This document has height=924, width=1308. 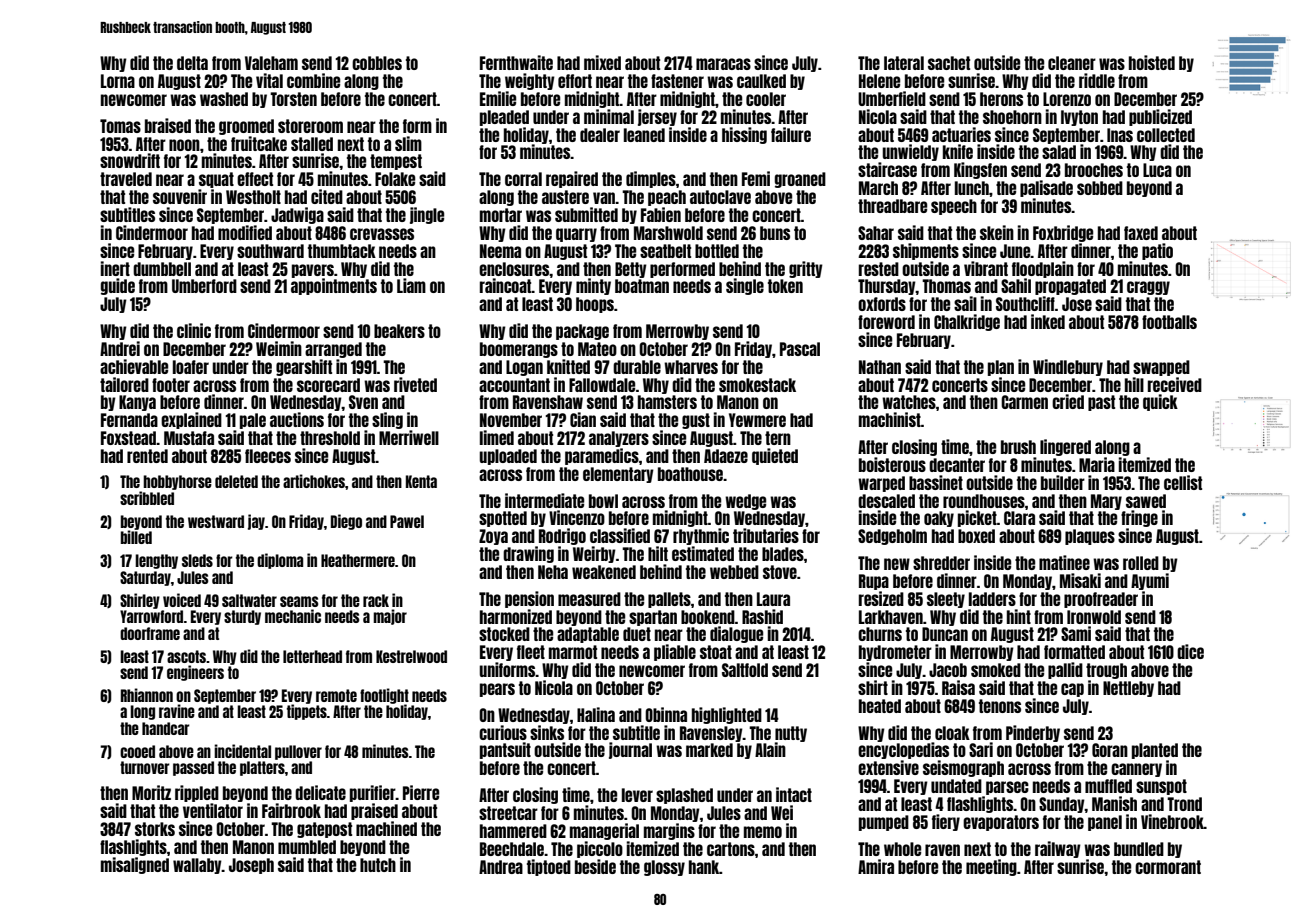 I want to click on jay, so click(x=256, y=522).
